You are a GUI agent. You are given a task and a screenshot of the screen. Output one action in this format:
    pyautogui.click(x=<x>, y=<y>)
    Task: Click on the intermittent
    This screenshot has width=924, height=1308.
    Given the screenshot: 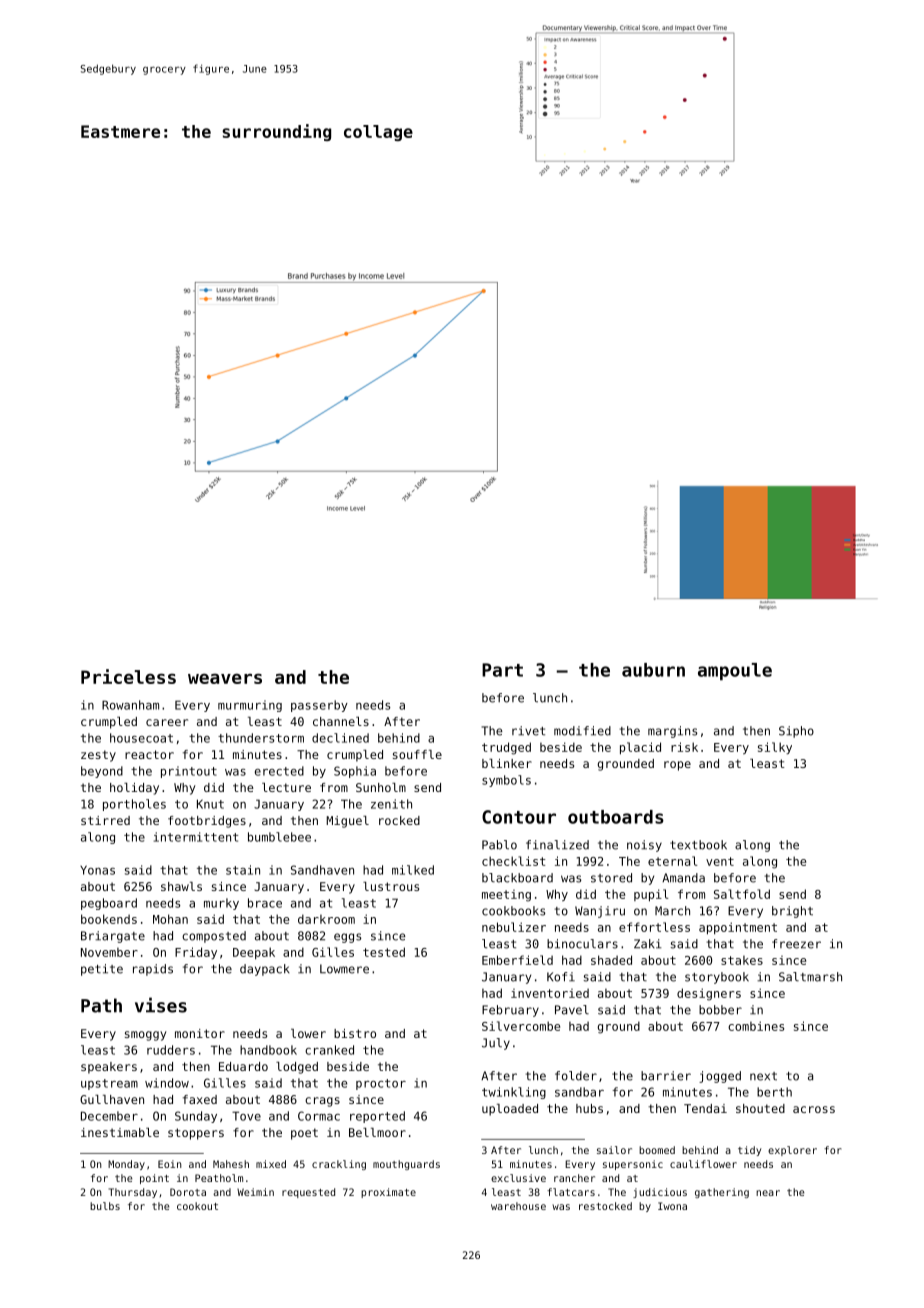 What is the action you would take?
    pyautogui.click(x=196, y=837)
